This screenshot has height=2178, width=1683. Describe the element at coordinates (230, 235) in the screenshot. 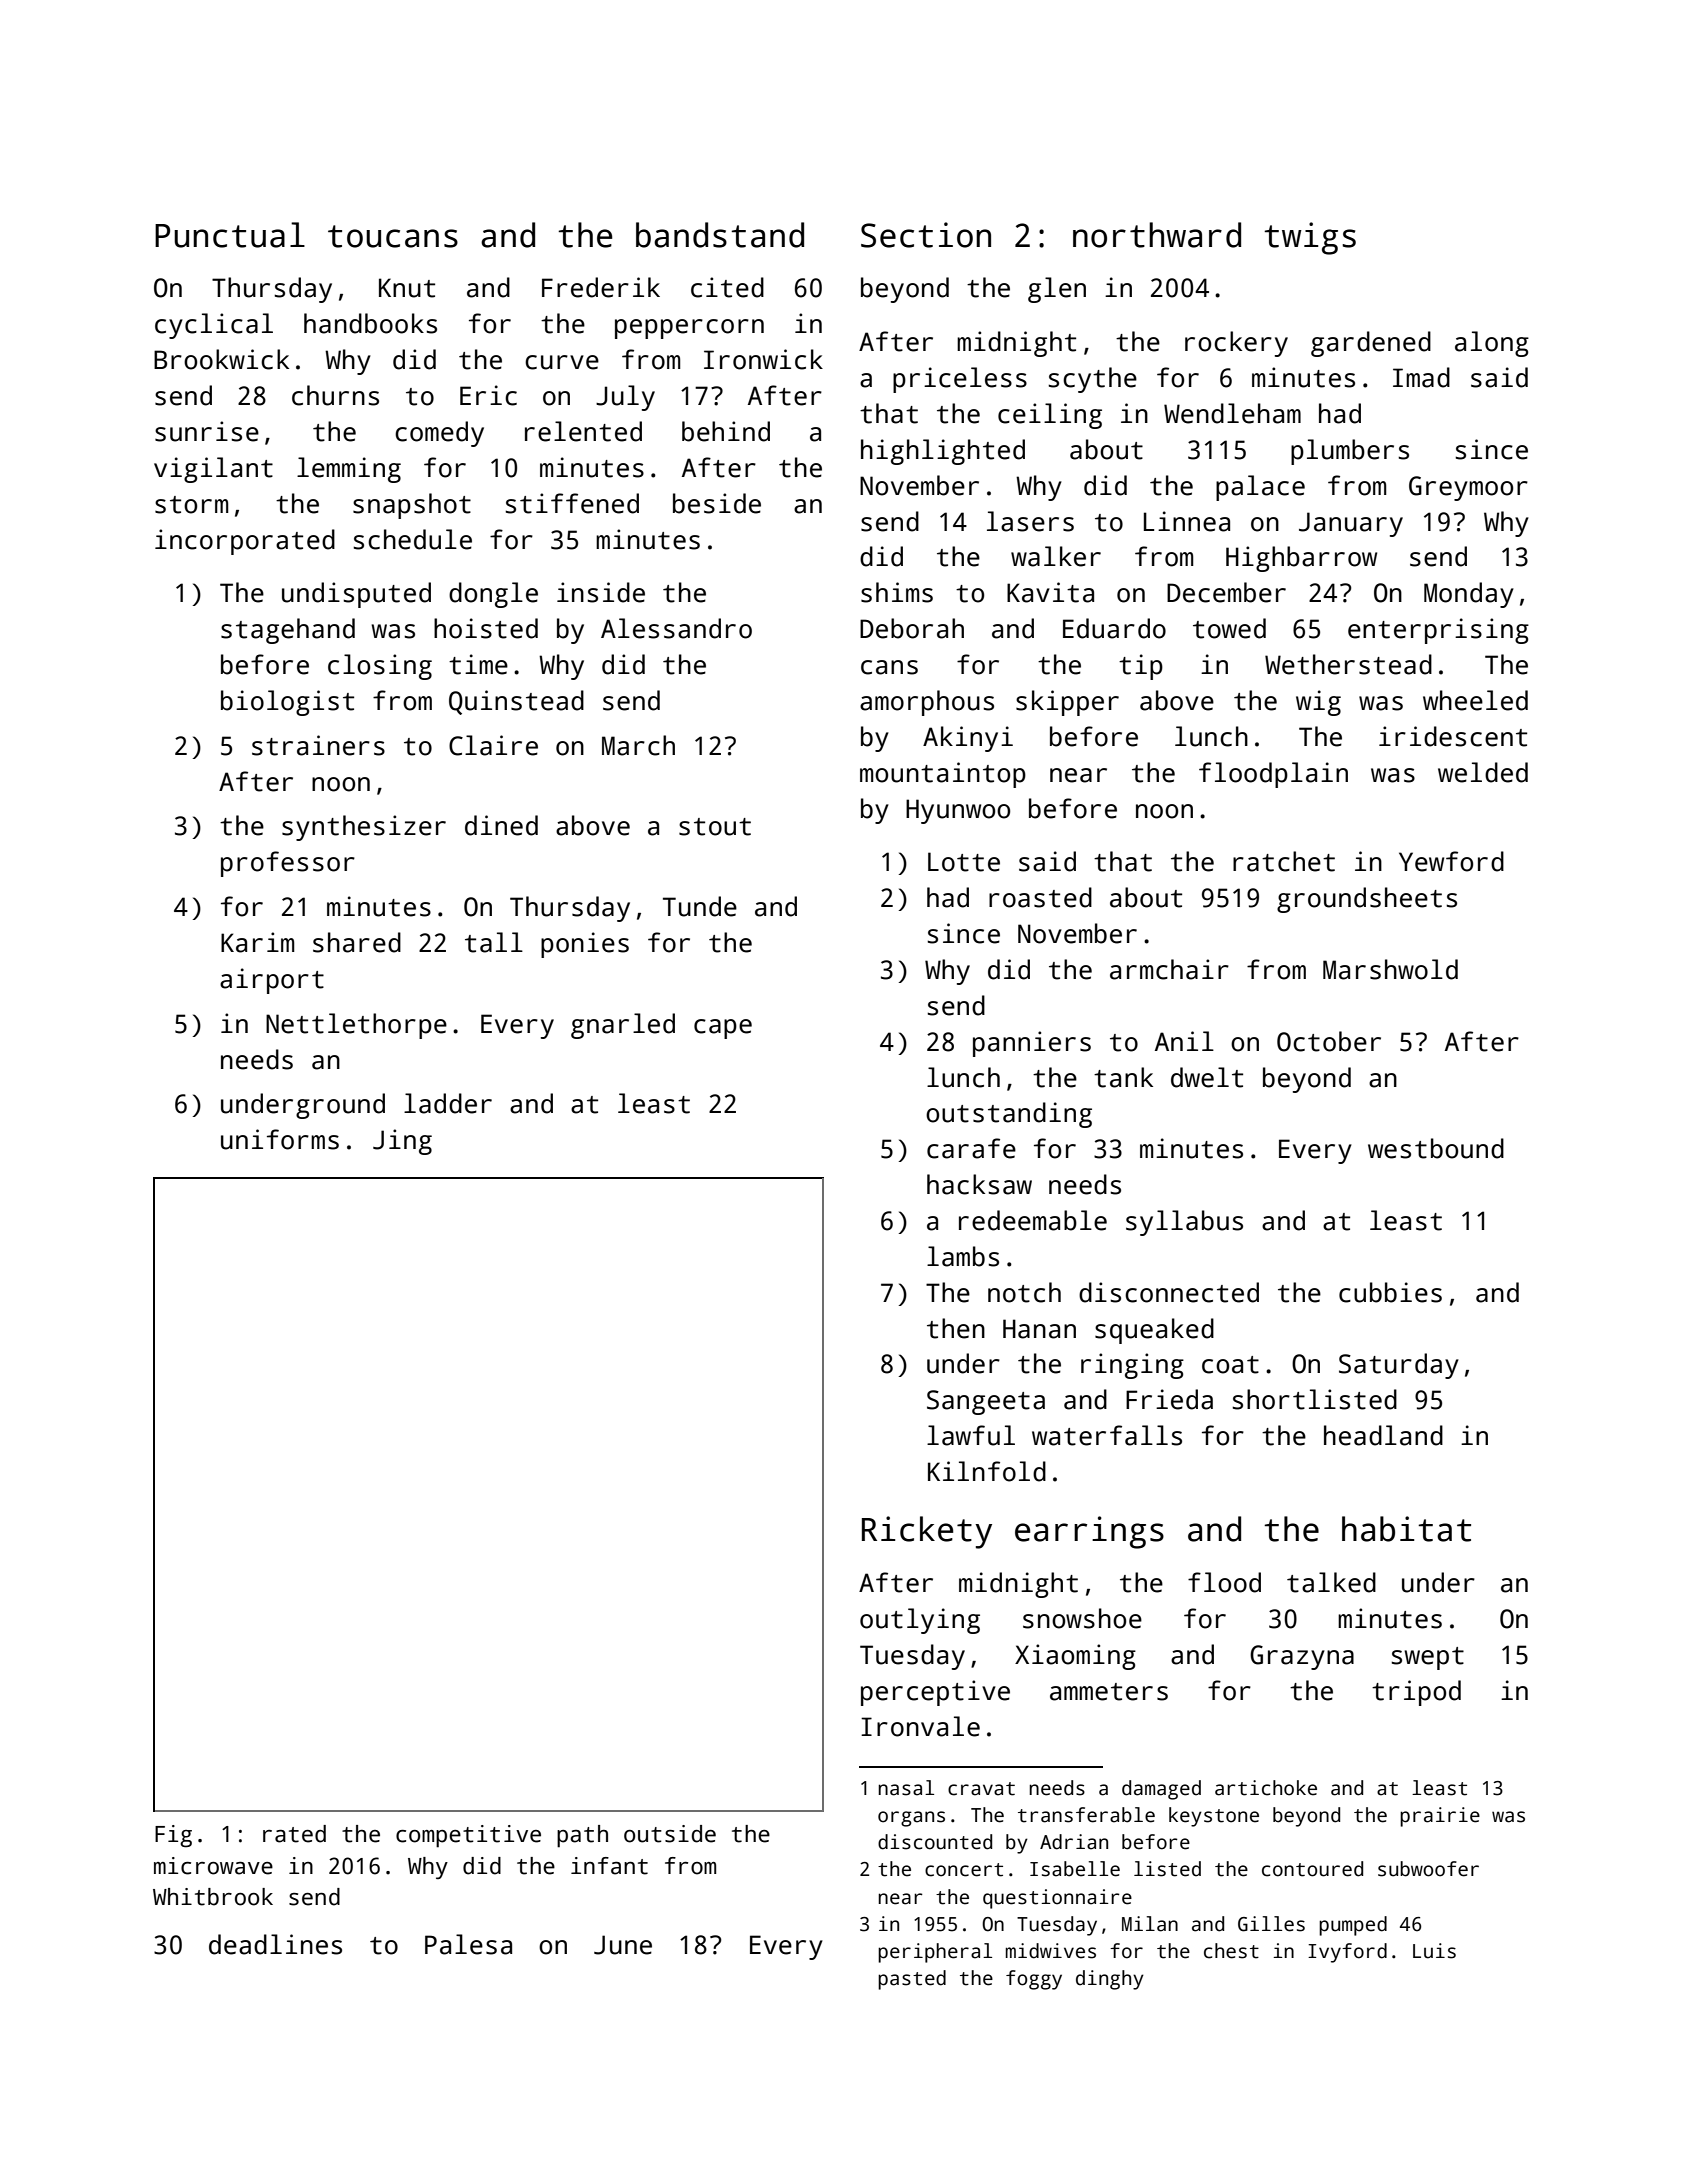

I see `Punctual` at that location.
